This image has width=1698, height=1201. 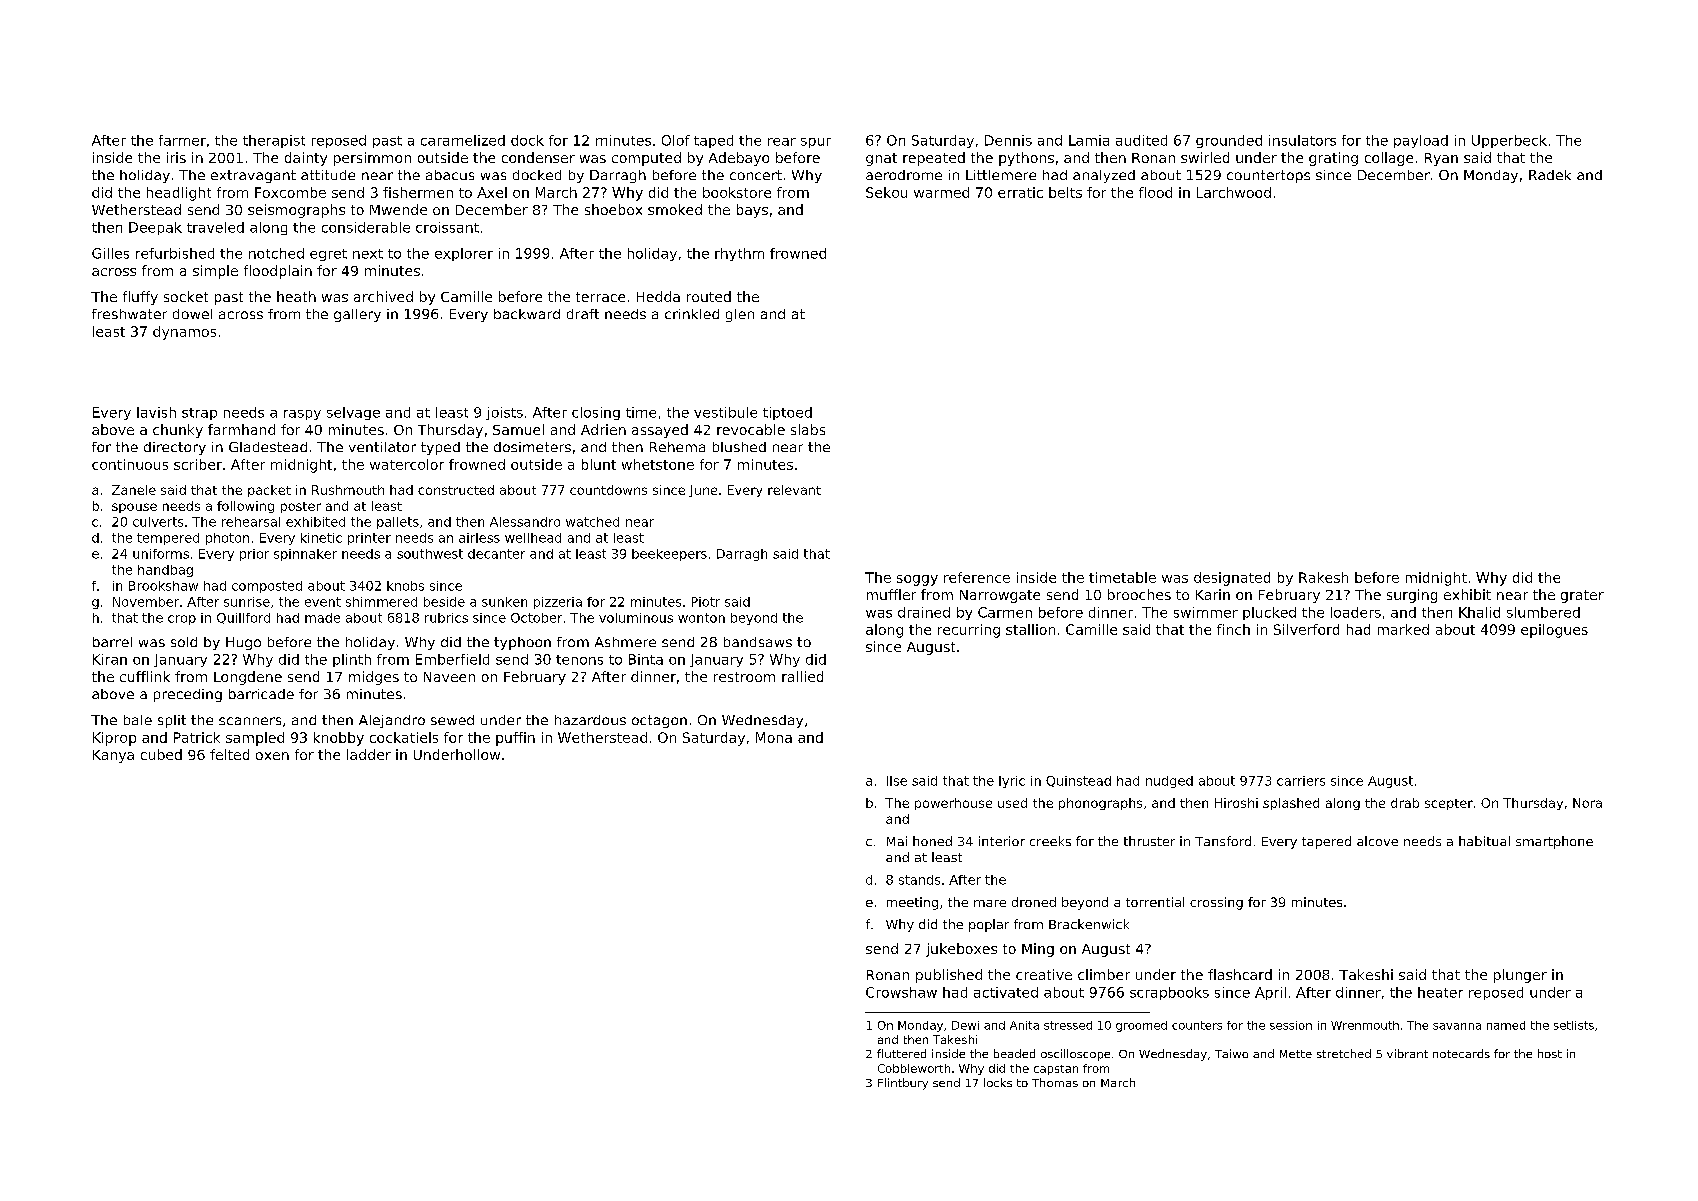 What do you see at coordinates (134, 490) in the image?
I see `Zanele` at bounding box center [134, 490].
